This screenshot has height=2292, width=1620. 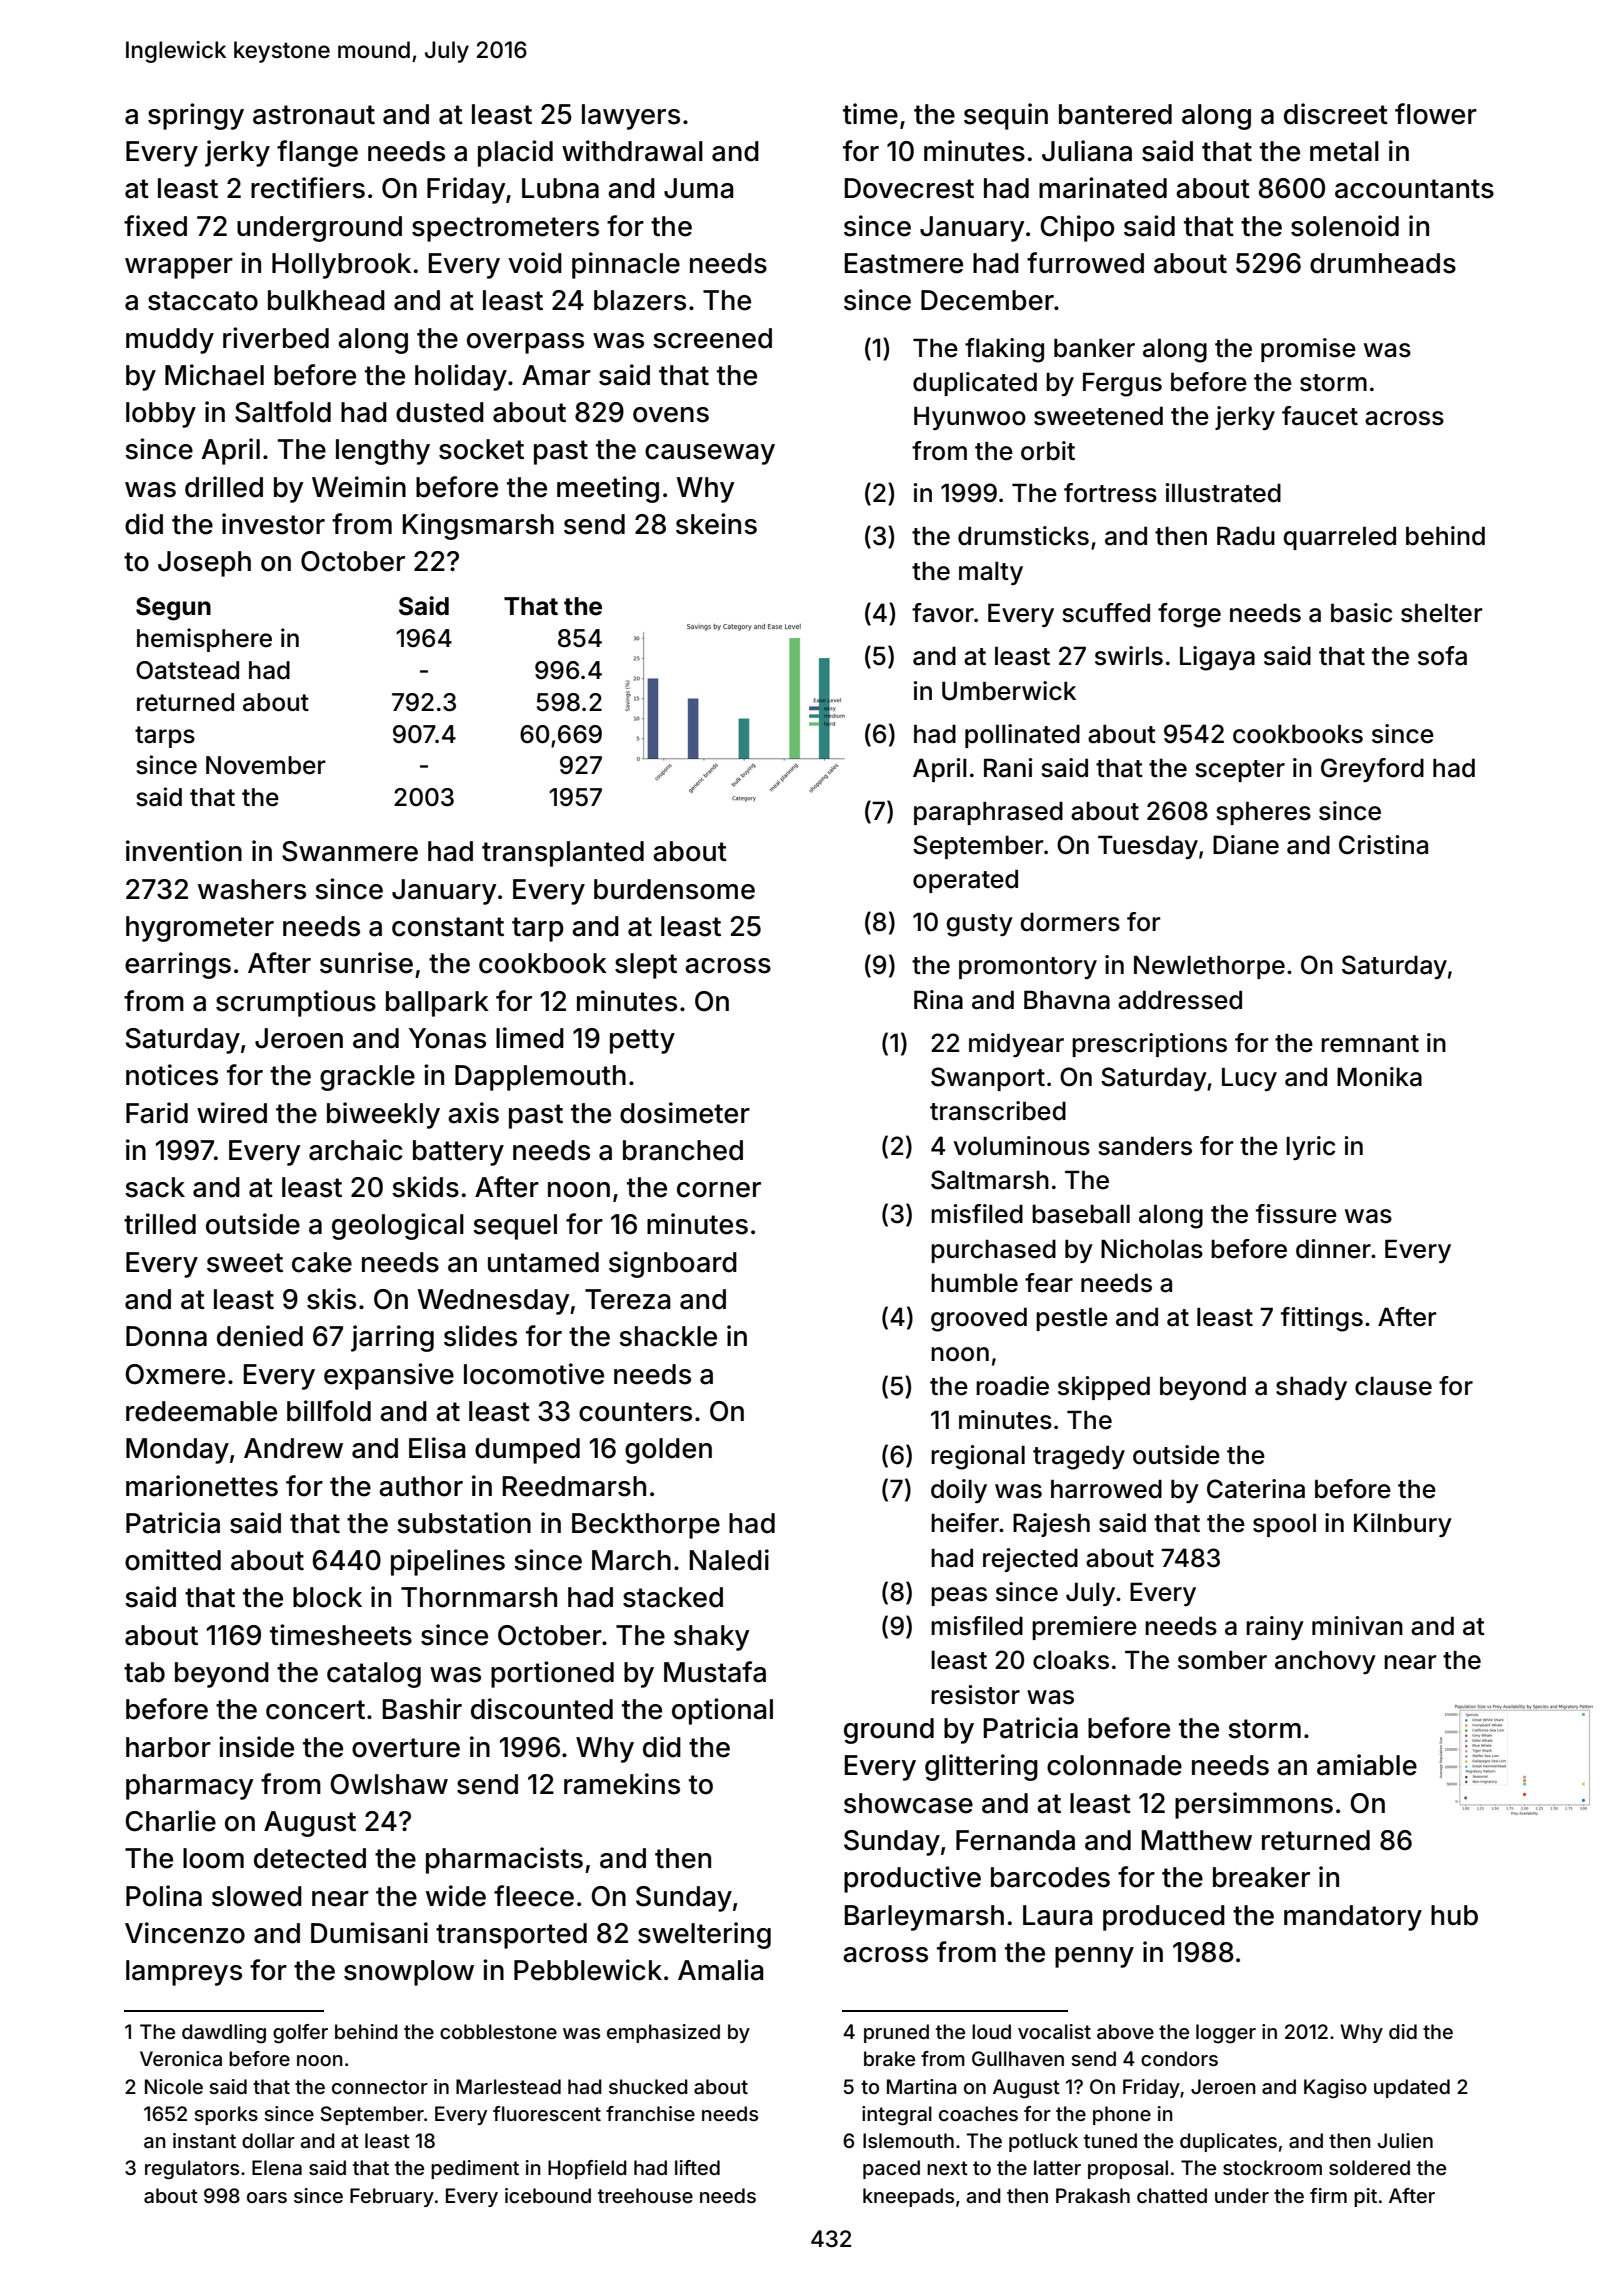 I want to click on drilled, so click(x=224, y=487).
